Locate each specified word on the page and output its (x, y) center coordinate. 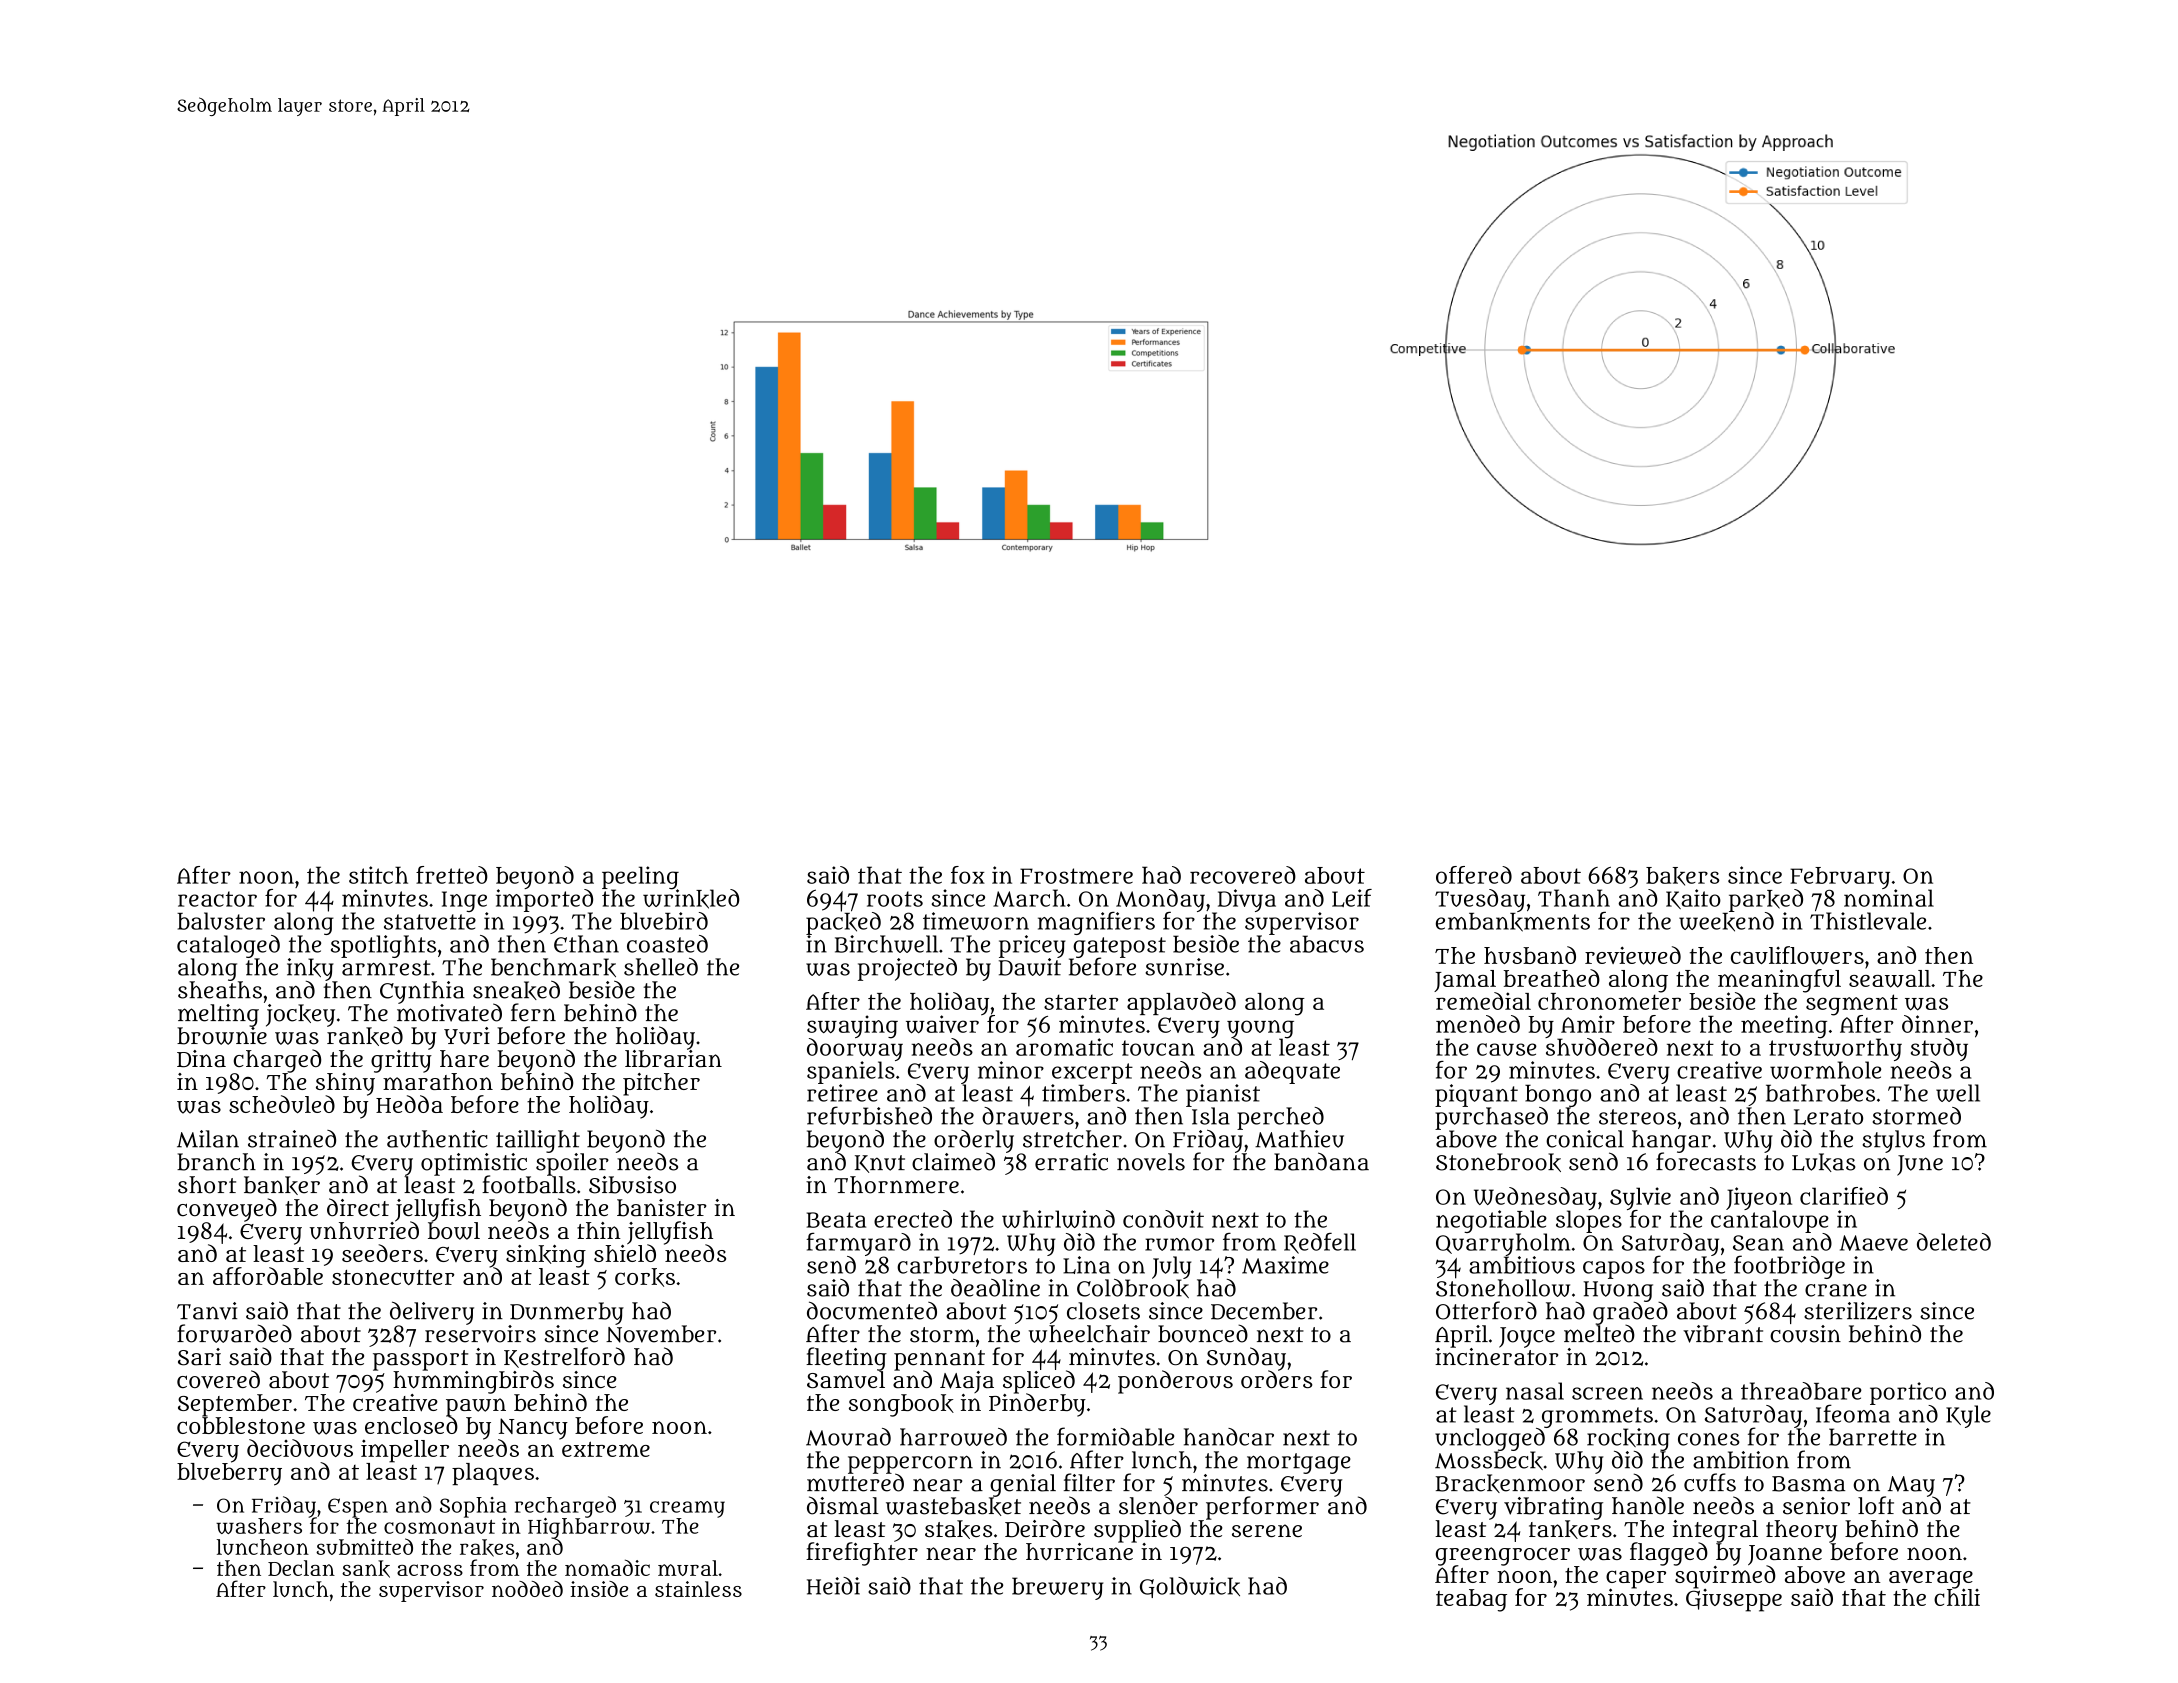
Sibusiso (632, 1185)
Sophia (473, 1507)
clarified (1844, 1196)
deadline (995, 1288)
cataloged (228, 946)
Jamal (1465, 981)
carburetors (962, 1265)
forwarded (234, 1333)
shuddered (1602, 1047)
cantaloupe (1770, 1221)
